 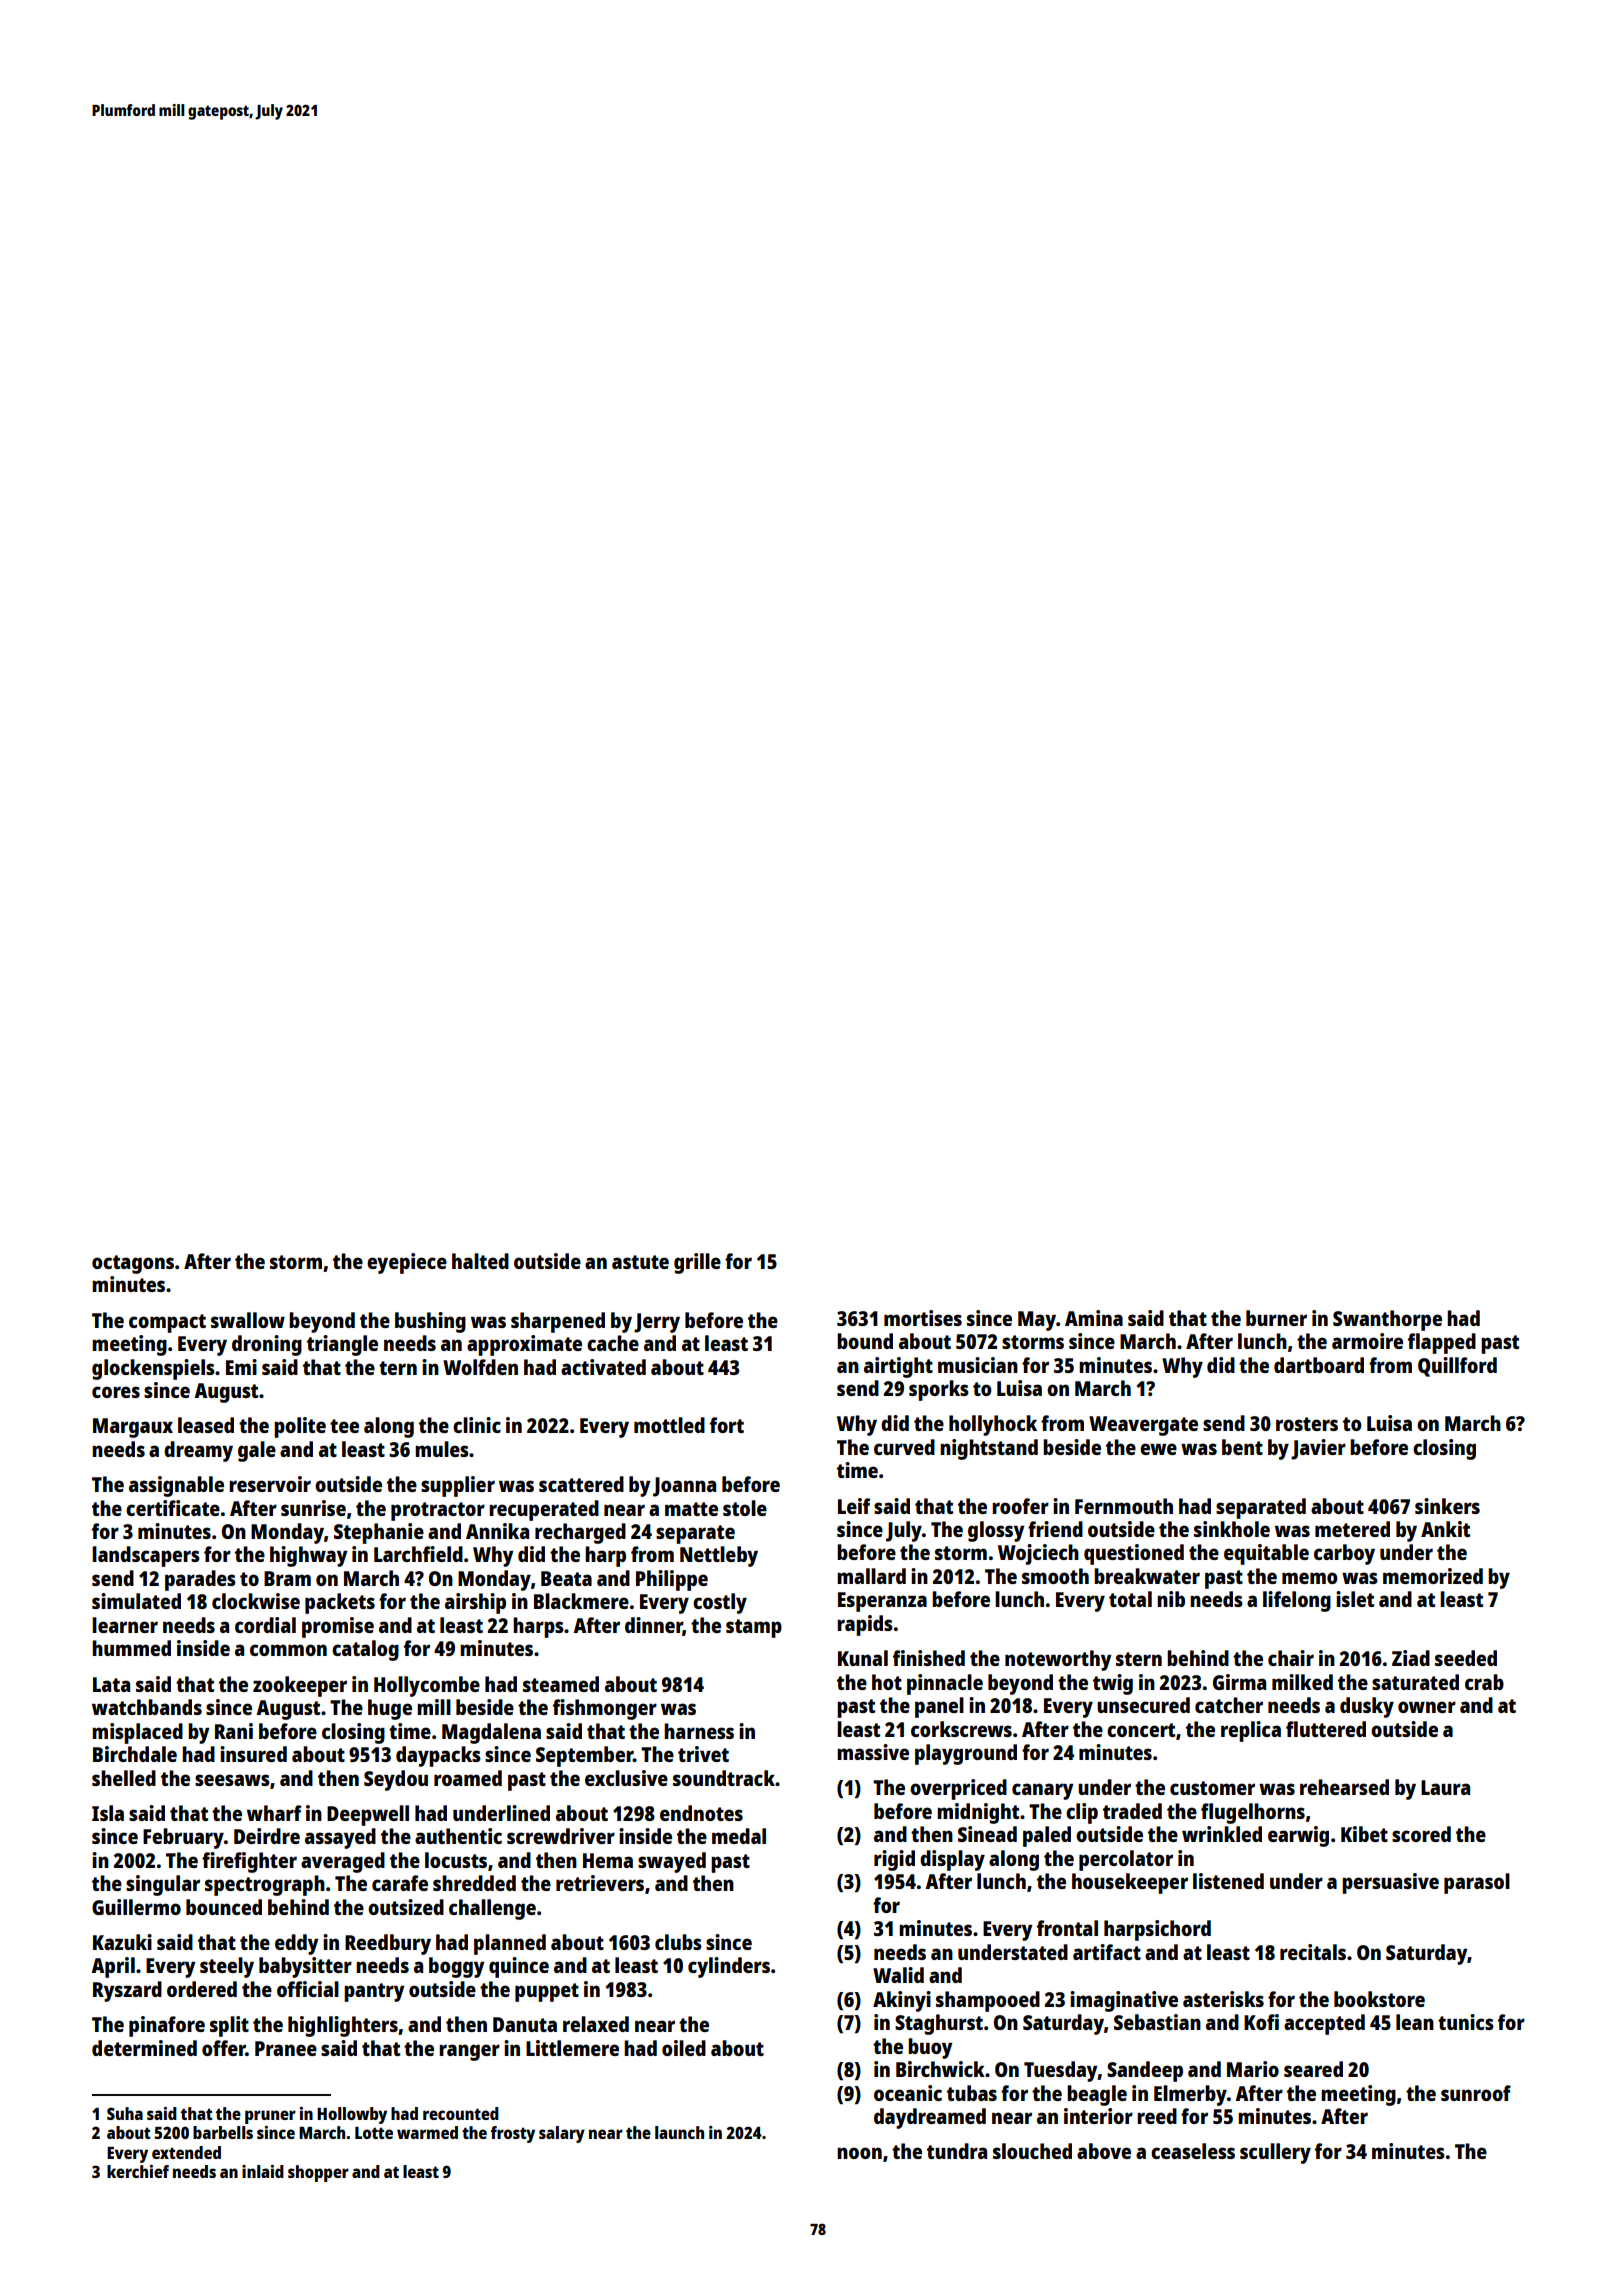 I want to click on determined, so click(x=144, y=2048).
